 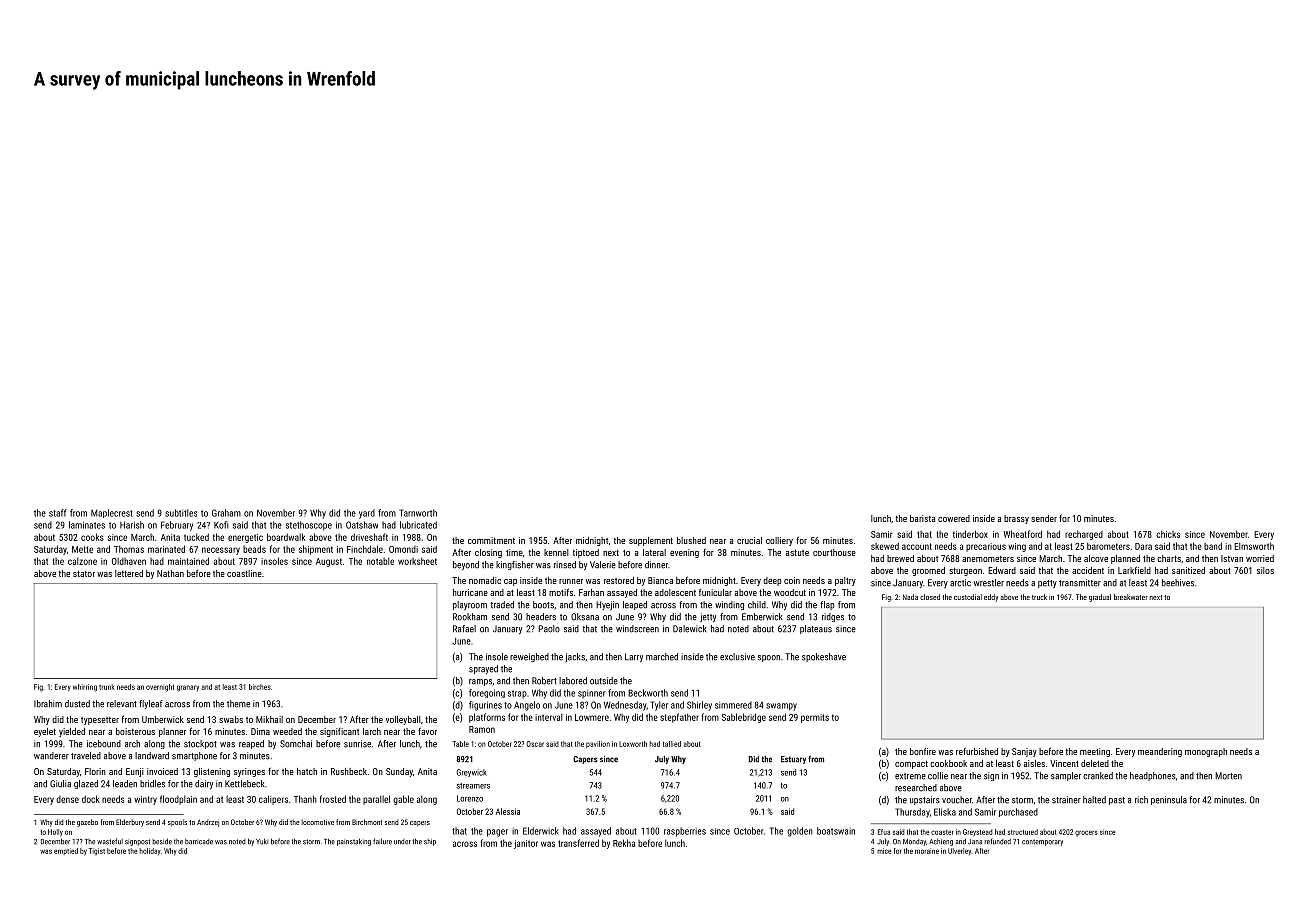 What do you see at coordinates (464, 629) in the screenshot?
I see `Rafael` at bounding box center [464, 629].
